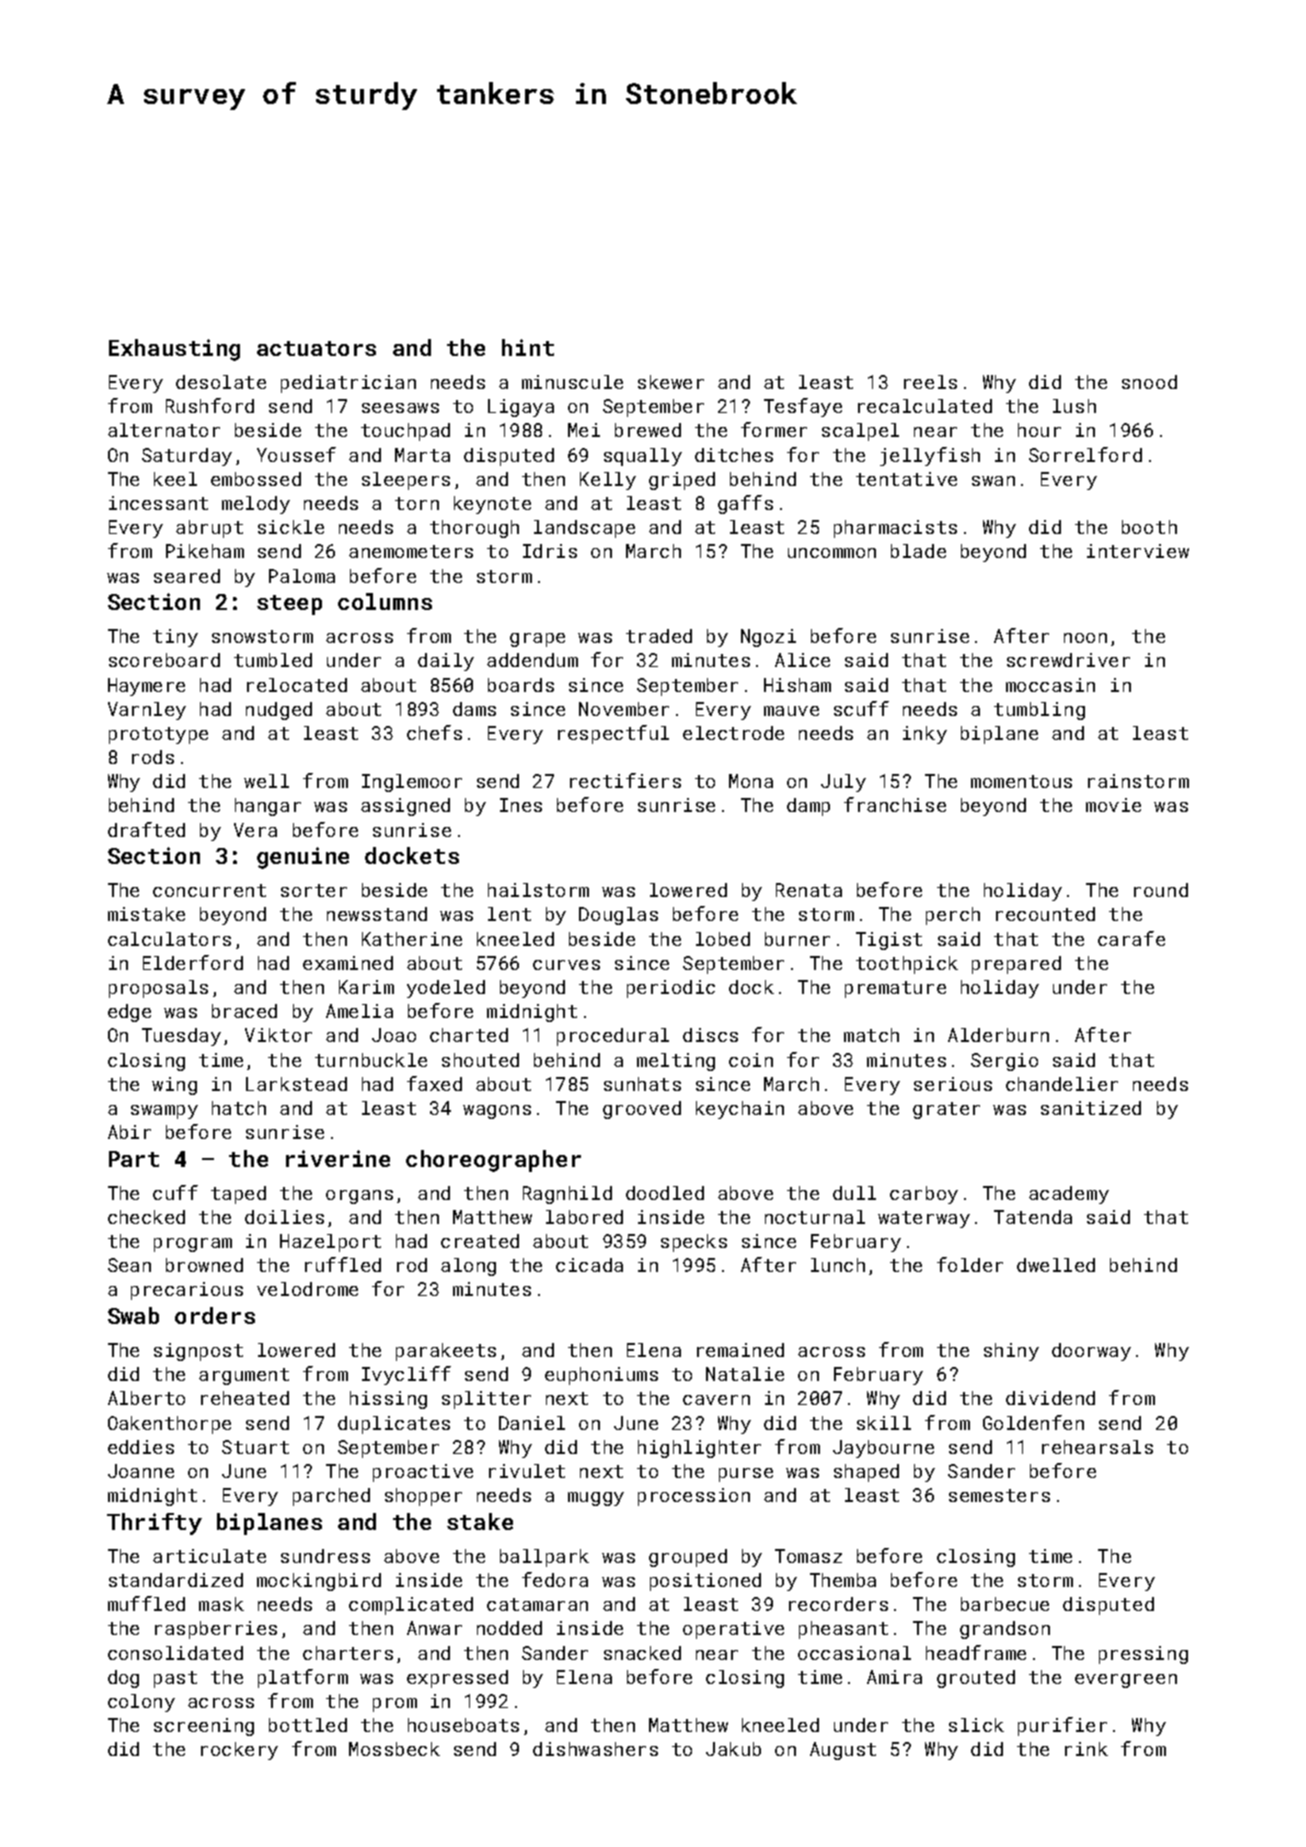 This screenshot has width=1306, height=1847. I want to click on landscape, so click(584, 529).
